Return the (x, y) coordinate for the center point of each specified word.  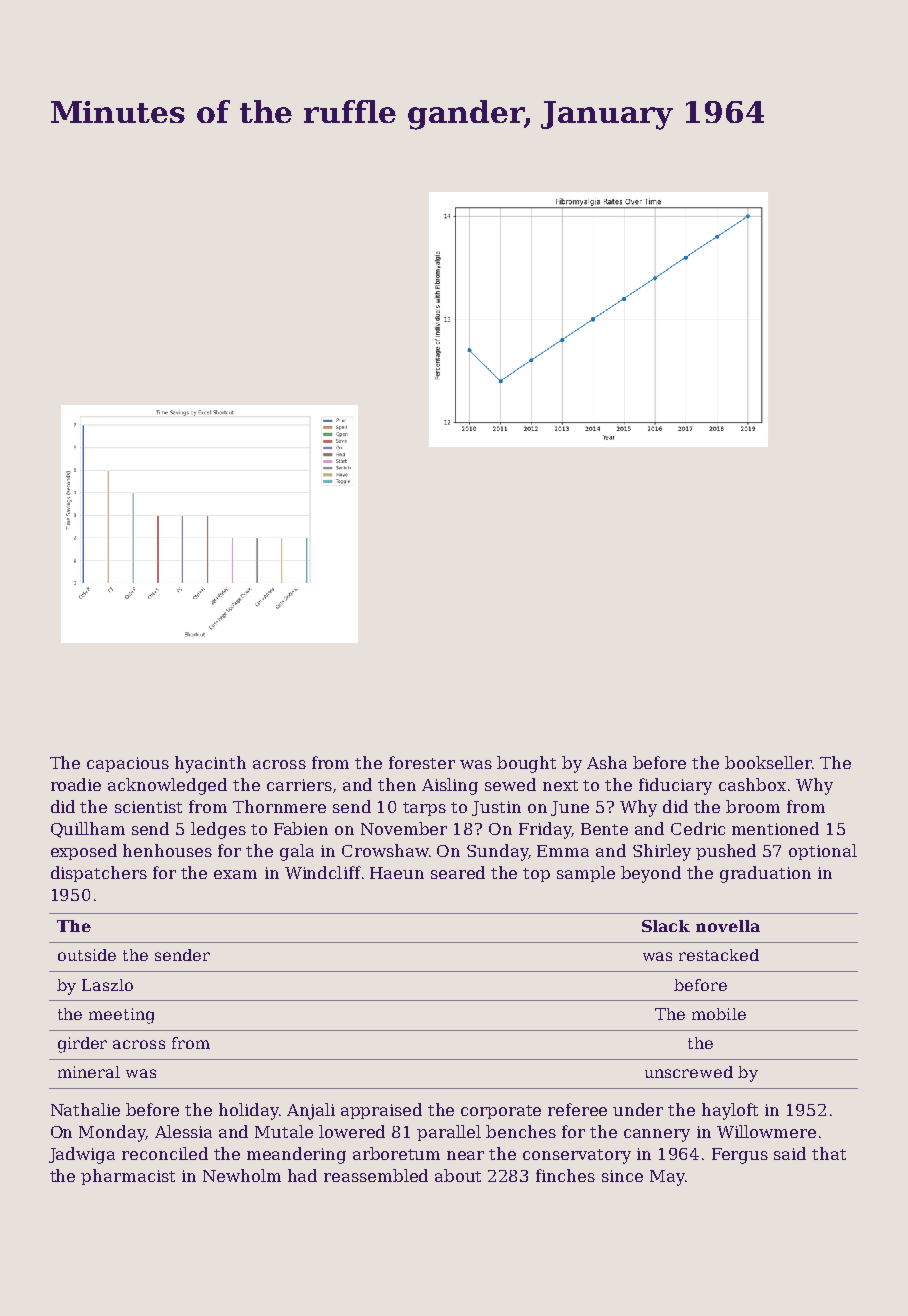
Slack (666, 926)
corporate (501, 1112)
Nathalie (85, 1109)
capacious (128, 764)
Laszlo (107, 985)
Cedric (698, 828)
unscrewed (689, 1072)
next (560, 785)
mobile (719, 1014)
